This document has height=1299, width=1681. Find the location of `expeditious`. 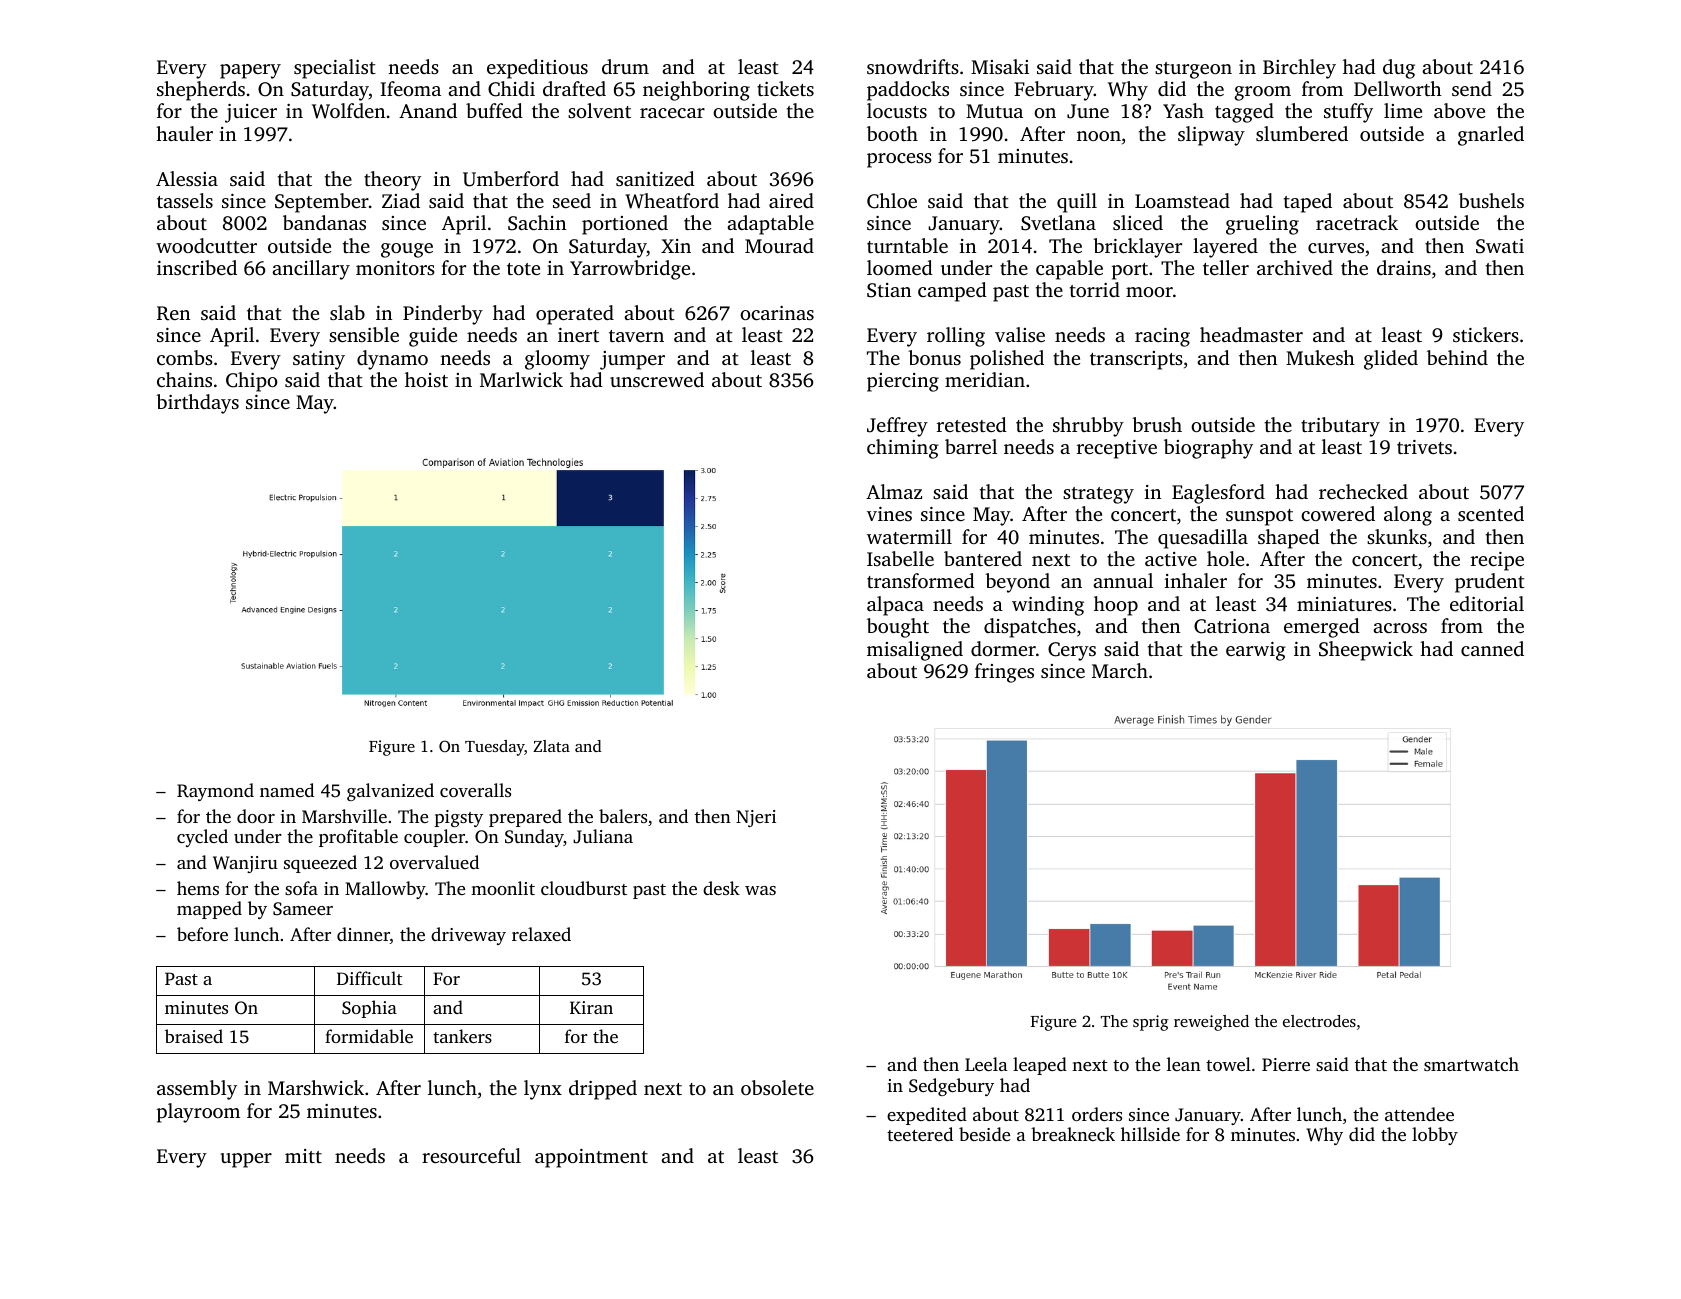

expeditious is located at coordinates (537, 69).
